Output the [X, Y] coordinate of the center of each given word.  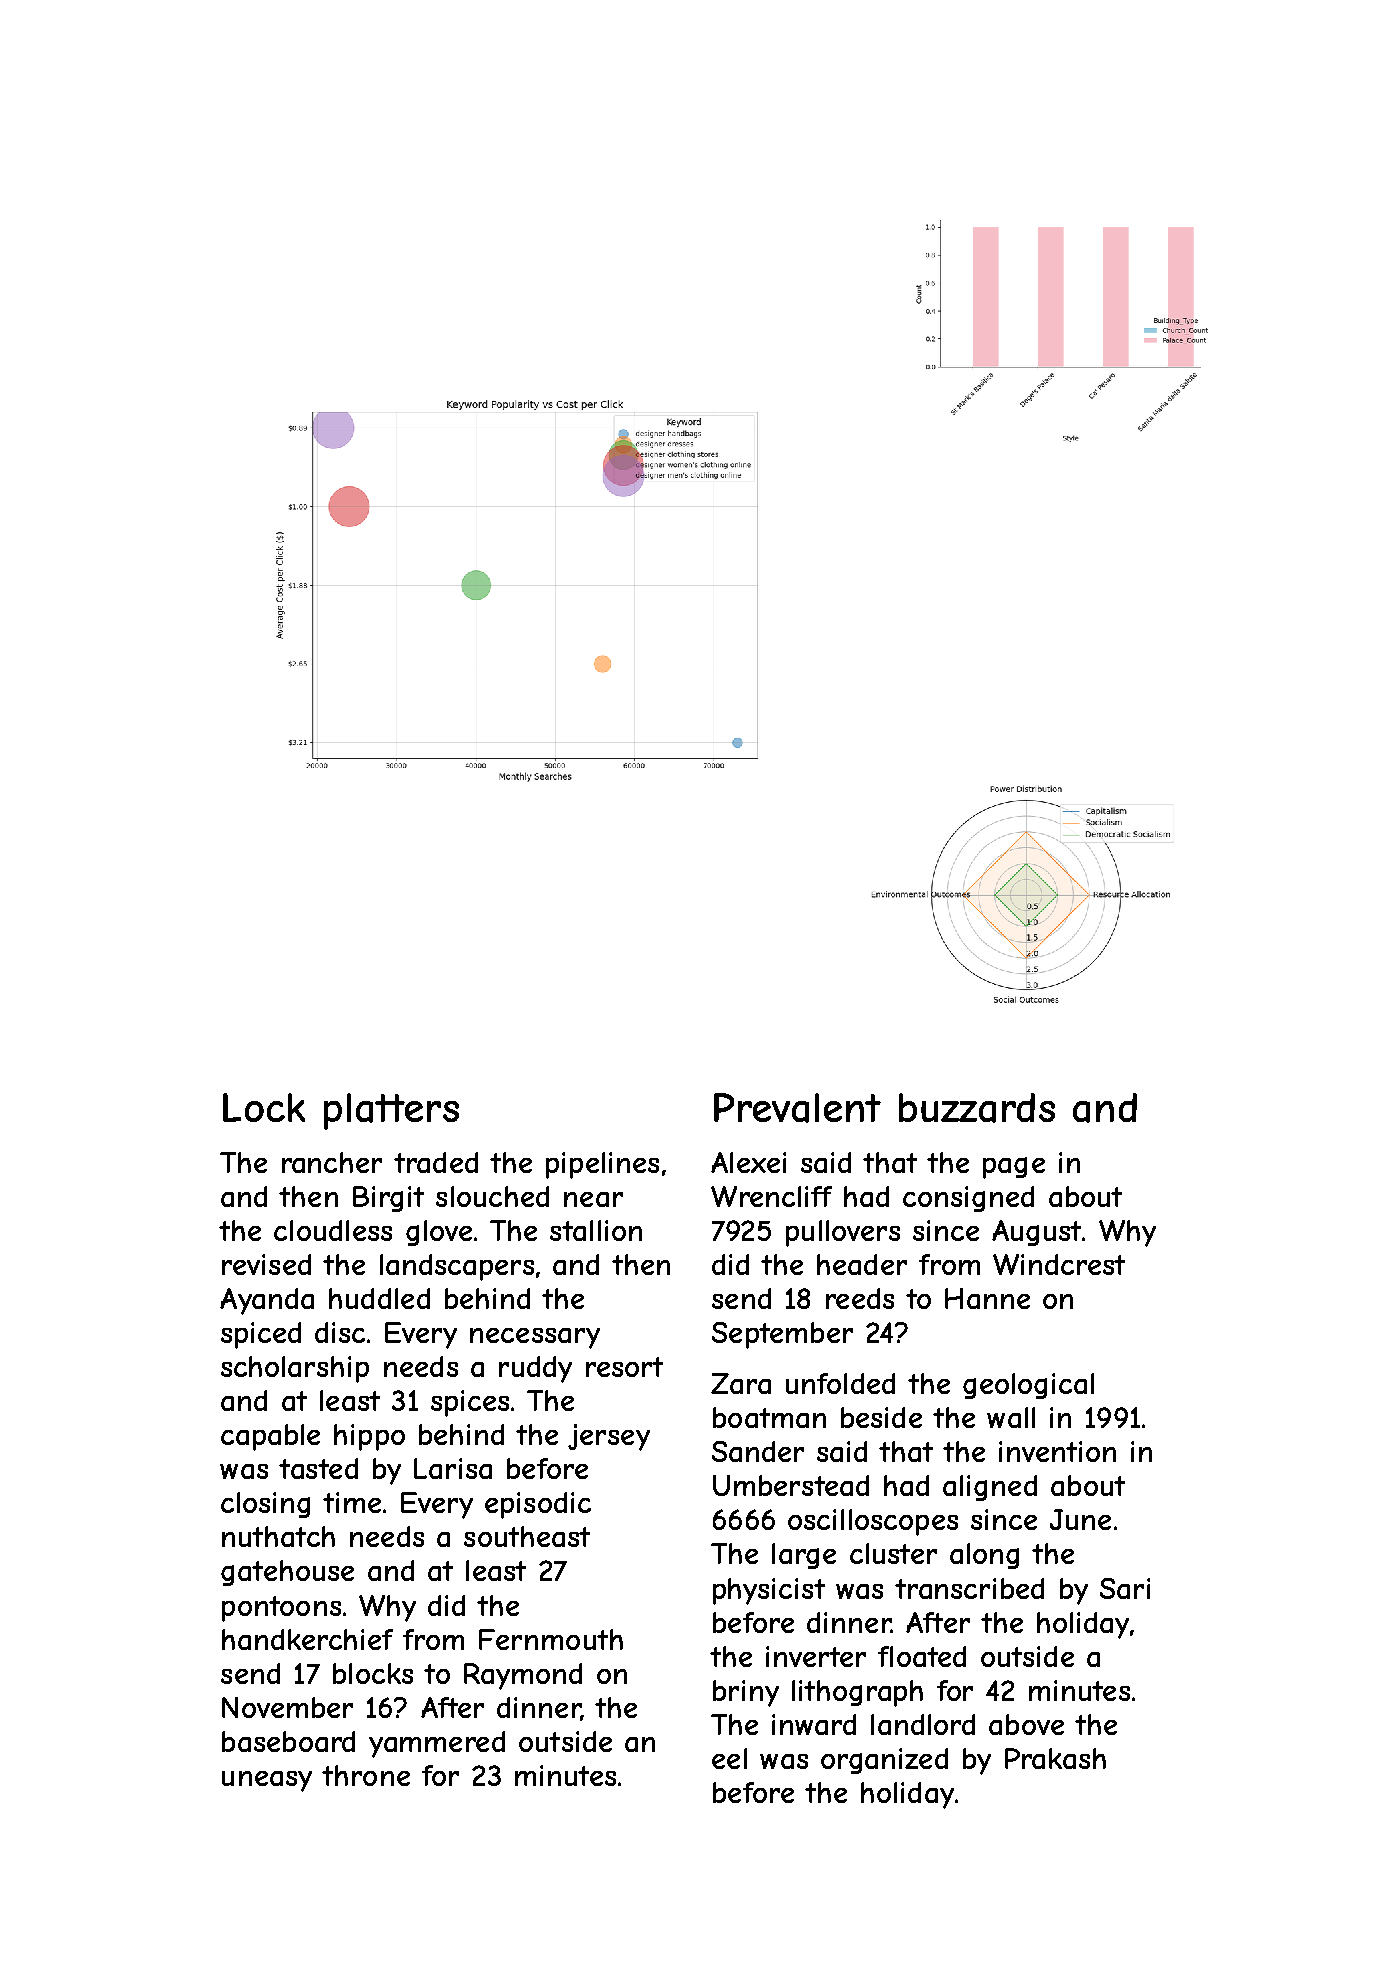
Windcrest [1059, 1264]
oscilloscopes [873, 1522]
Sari [1125, 1588]
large [804, 1556]
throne [366, 1775]
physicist [769, 1591]
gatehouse [287, 1573]
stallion [596, 1230]
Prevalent [797, 1108]
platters [391, 1111]
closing [265, 1505]
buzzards [977, 1108]
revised [266, 1264]
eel [729, 1758]
